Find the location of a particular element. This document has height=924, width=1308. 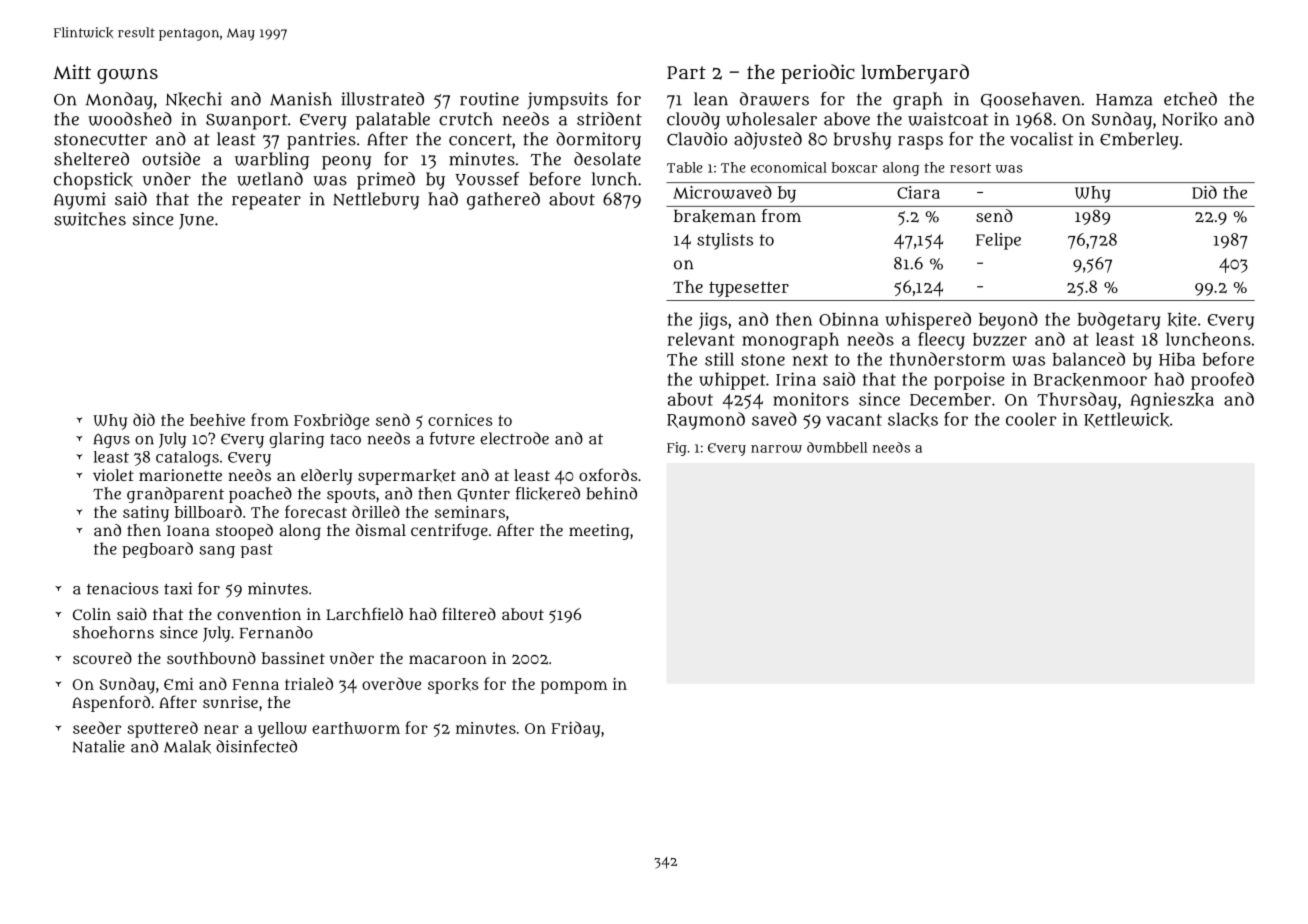

whippet is located at coordinates (732, 381).
